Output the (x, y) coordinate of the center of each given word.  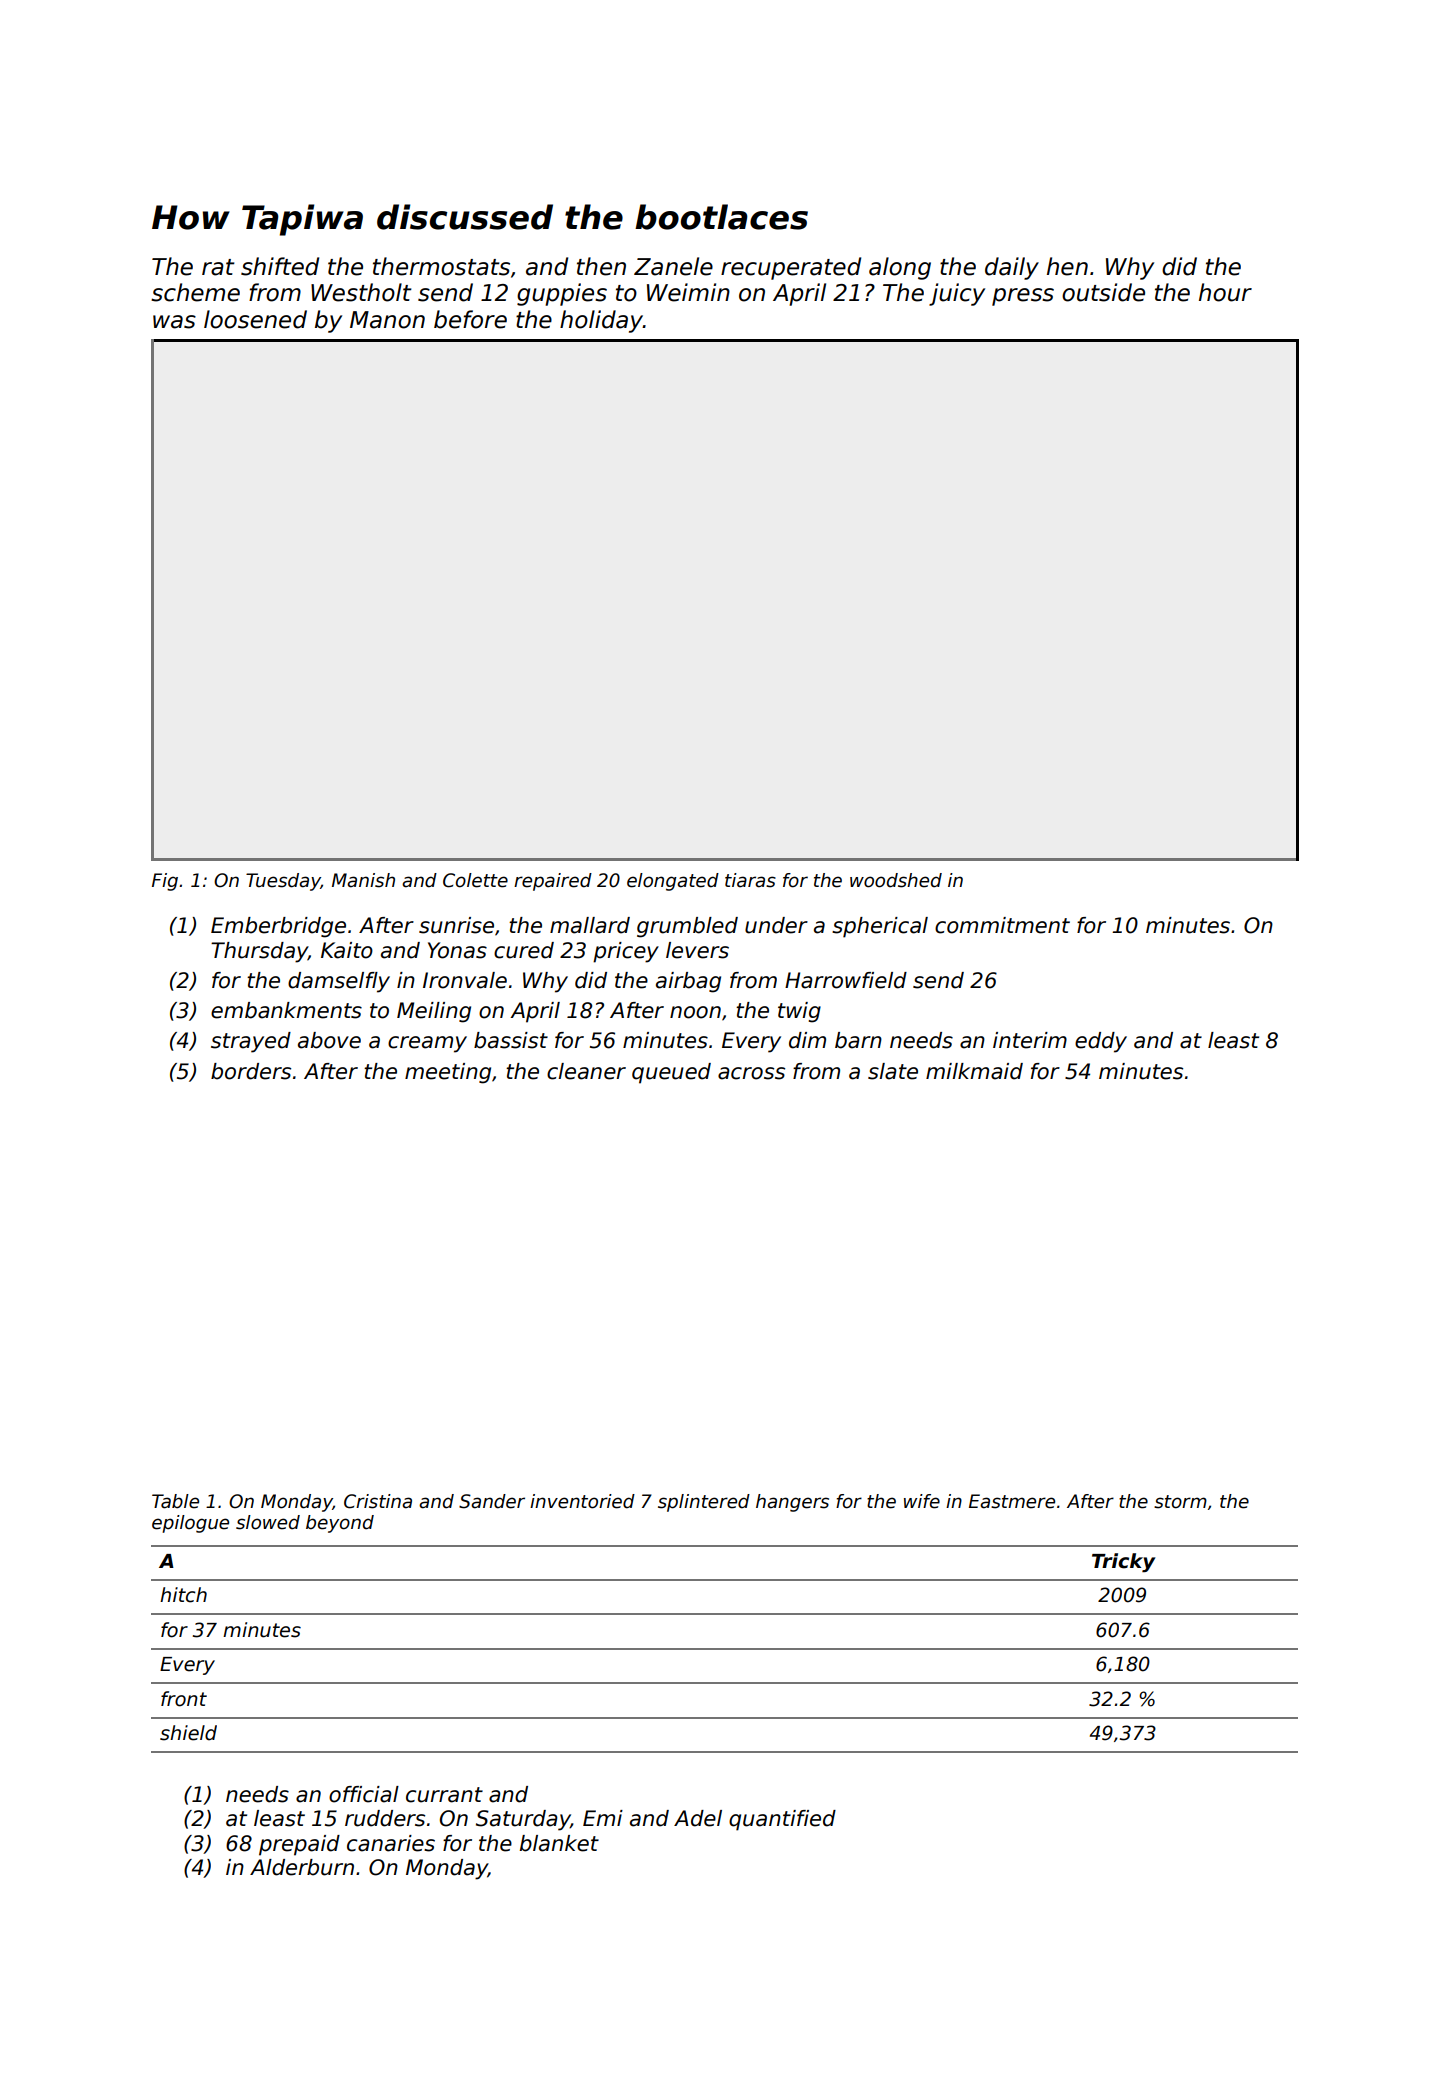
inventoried (582, 1501)
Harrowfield (846, 980)
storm (1180, 1502)
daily (1012, 268)
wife (922, 1501)
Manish (363, 880)
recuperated (791, 268)
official (364, 1794)
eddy (1101, 1042)
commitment (1002, 925)
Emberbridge (278, 927)
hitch (183, 1595)
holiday (601, 321)
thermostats (441, 266)
